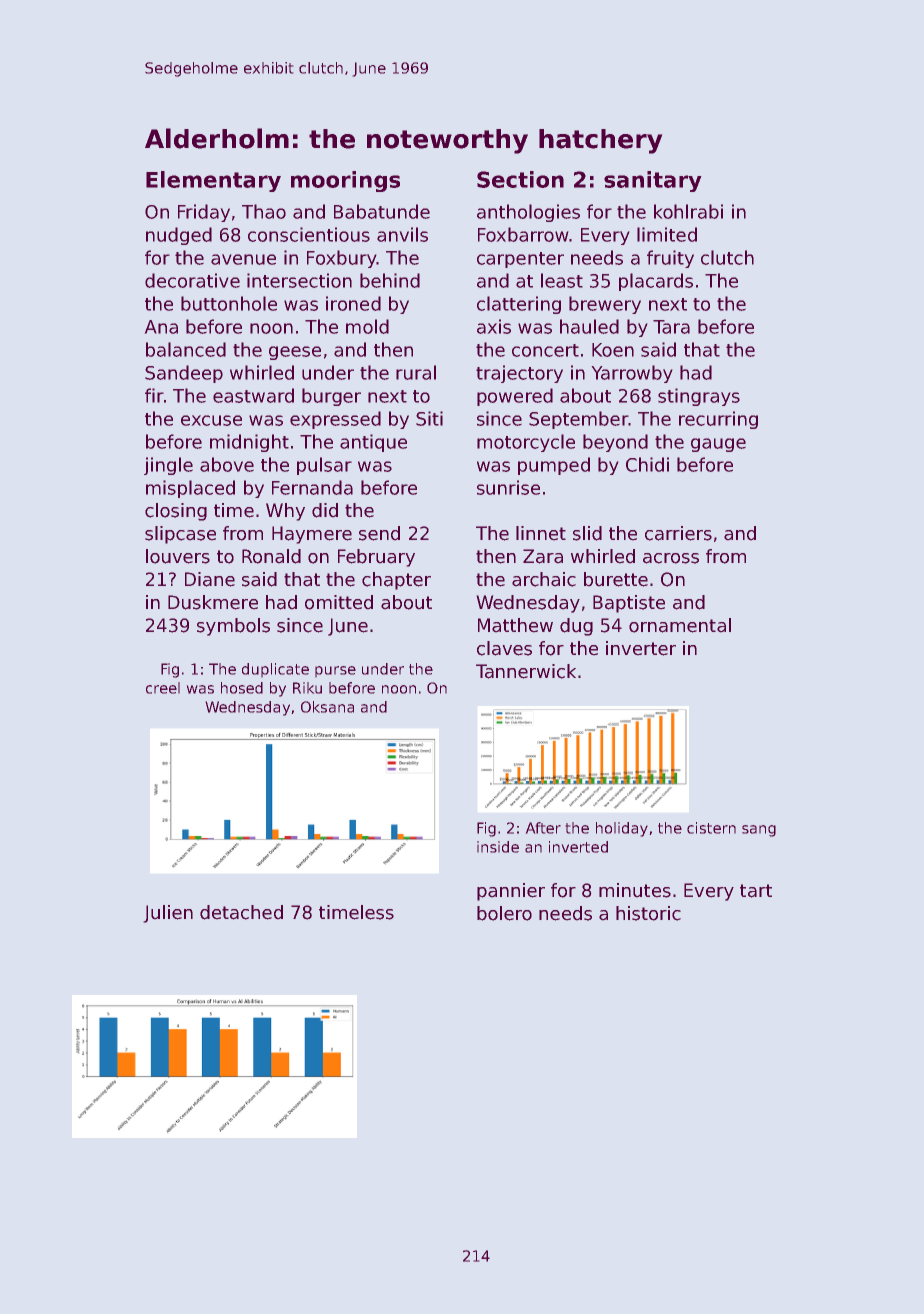  I want to click on anthologies, so click(528, 213).
